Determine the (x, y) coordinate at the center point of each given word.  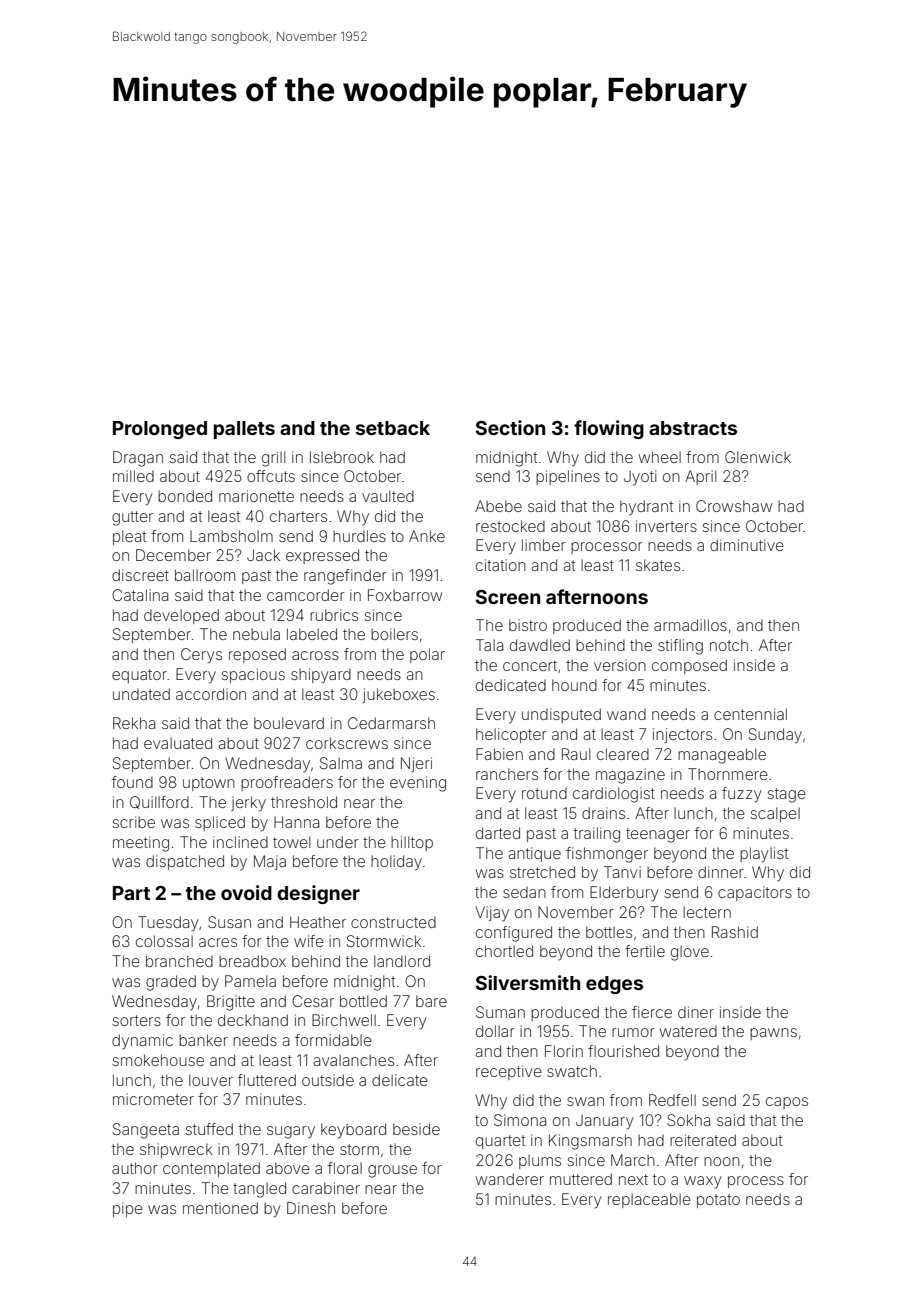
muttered (581, 1179)
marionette (256, 496)
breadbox (252, 961)
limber (544, 545)
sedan (524, 892)
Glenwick (758, 457)
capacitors (755, 893)
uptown (209, 784)
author (135, 1168)
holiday (396, 863)
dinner (721, 872)
